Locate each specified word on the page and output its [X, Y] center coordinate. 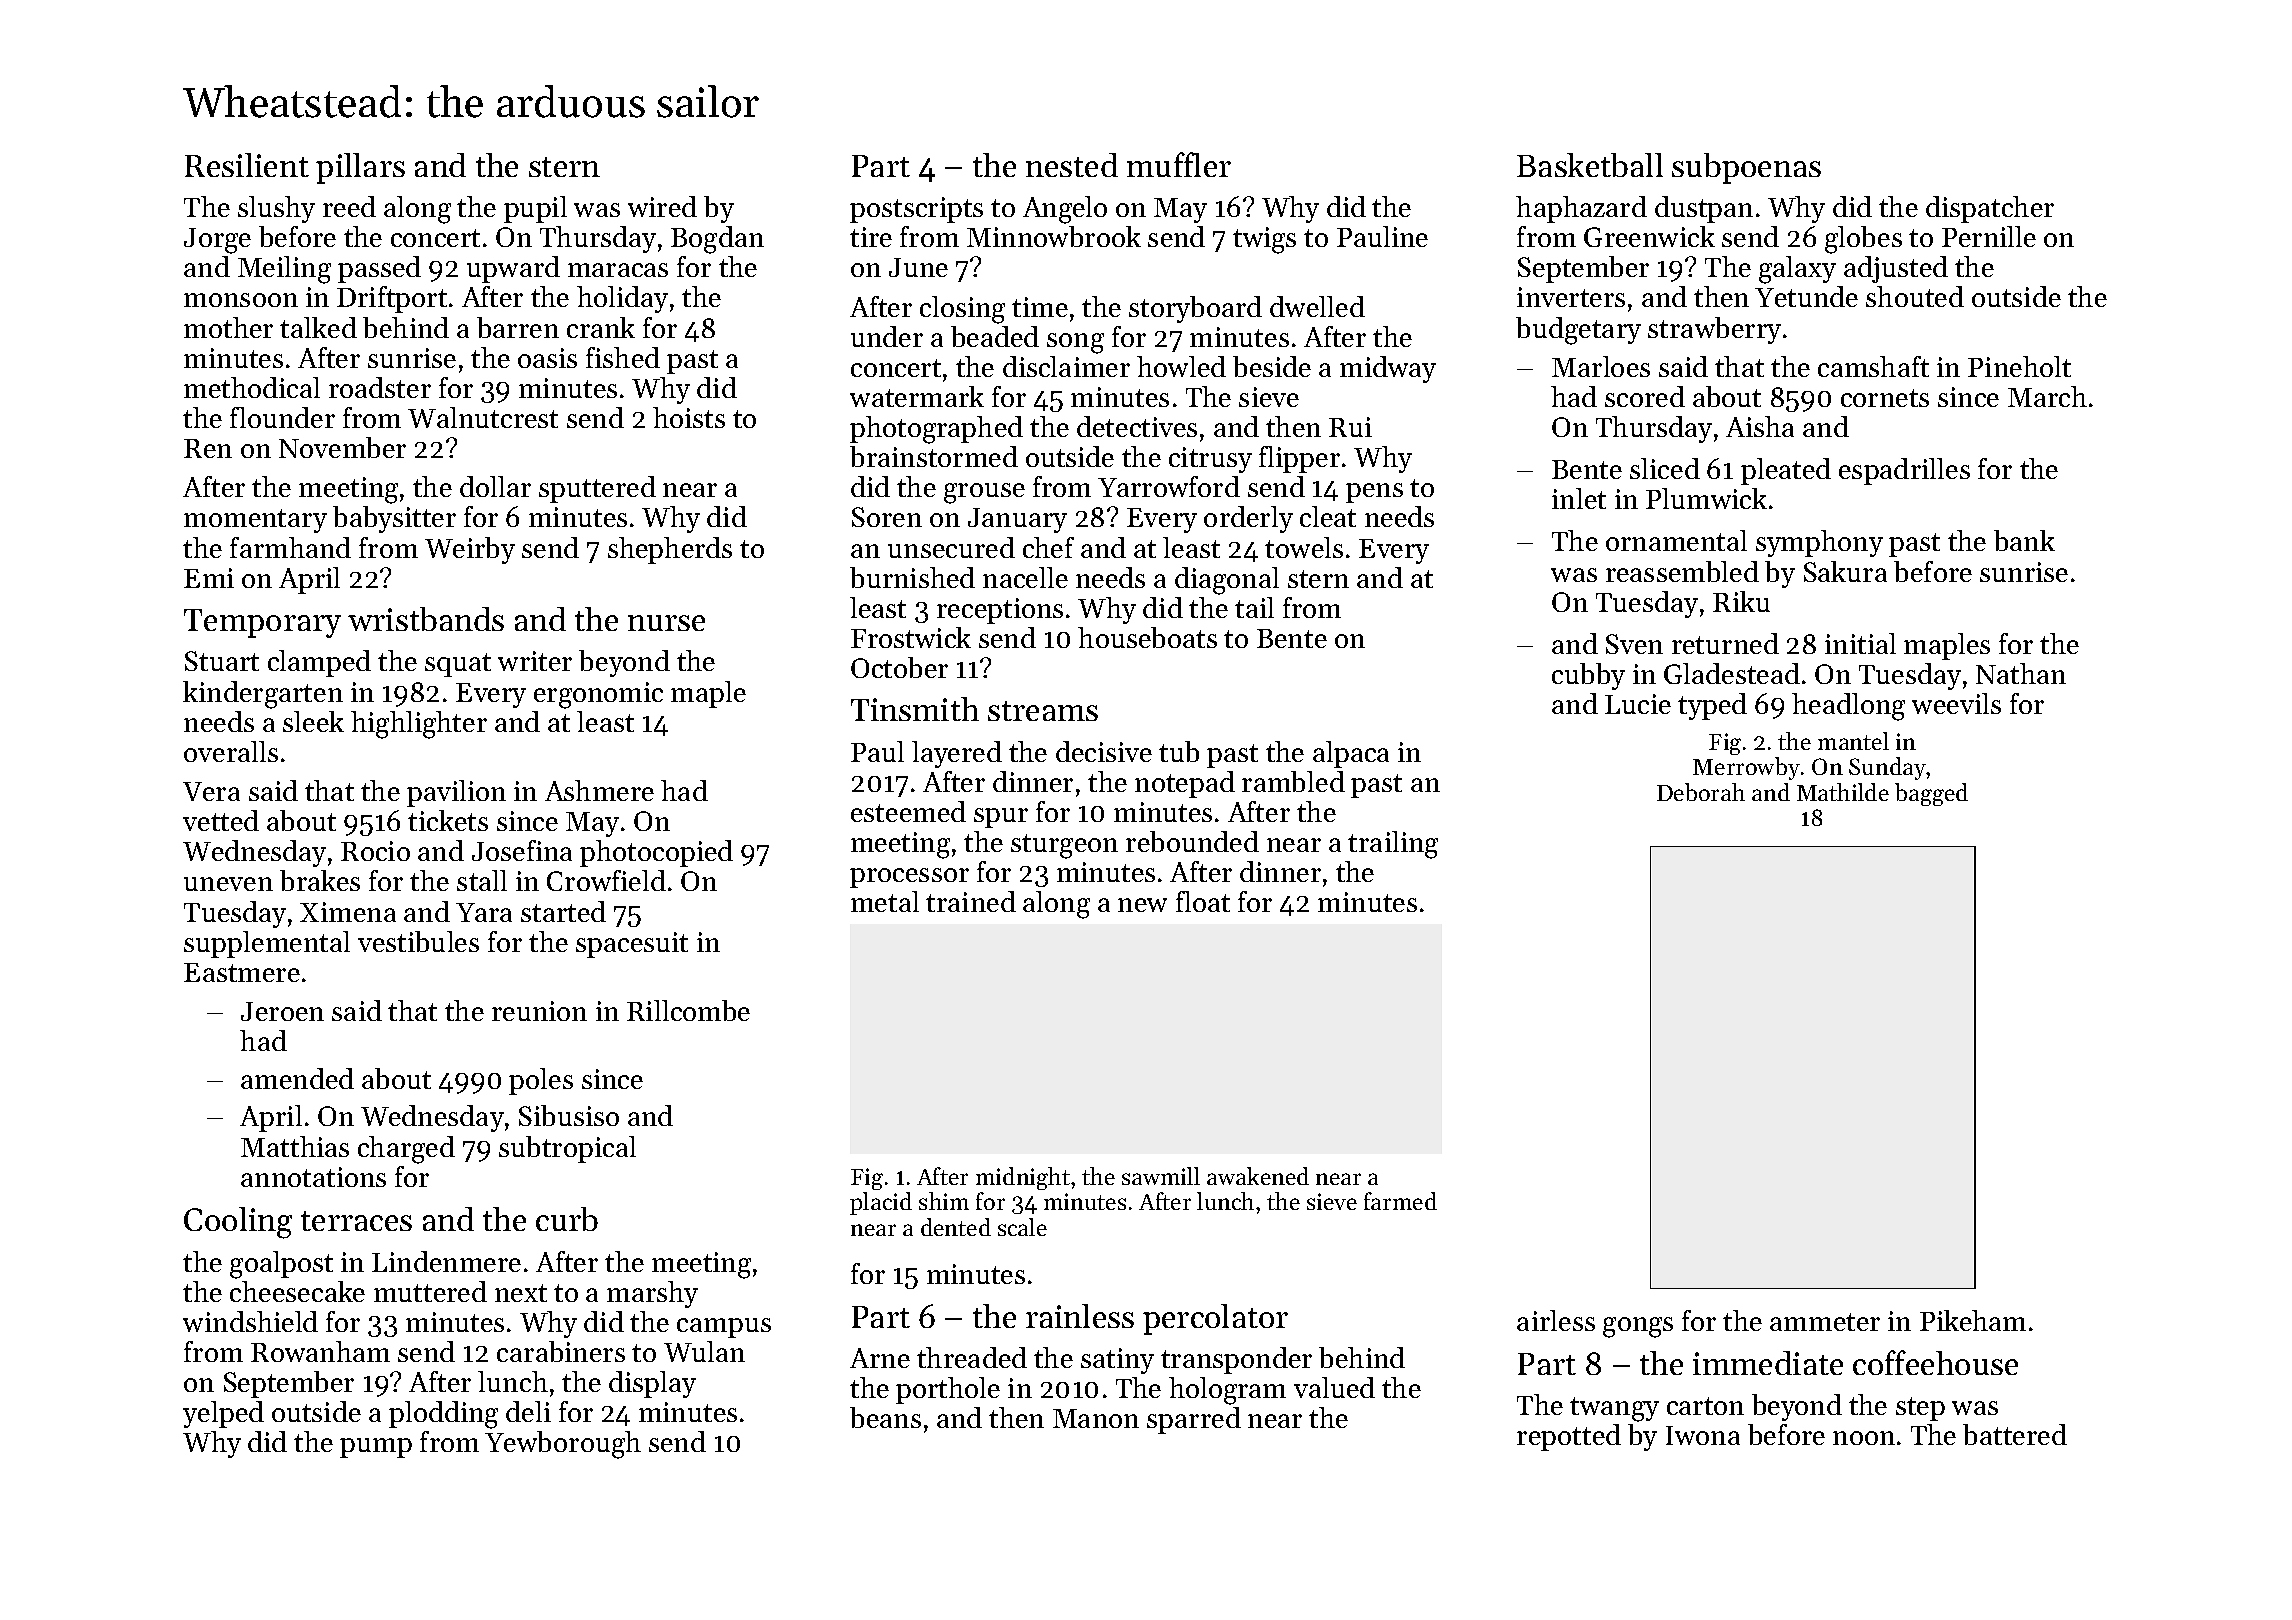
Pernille [1989, 236]
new [1142, 905]
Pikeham [1973, 1320]
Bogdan [717, 240]
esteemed [908, 811]
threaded [972, 1357]
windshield [250, 1321]
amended [297, 1078]
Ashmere [599, 790]
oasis [547, 358]
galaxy [1797, 270]
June [918, 267]
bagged [1931, 794]
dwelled [1317, 306]
